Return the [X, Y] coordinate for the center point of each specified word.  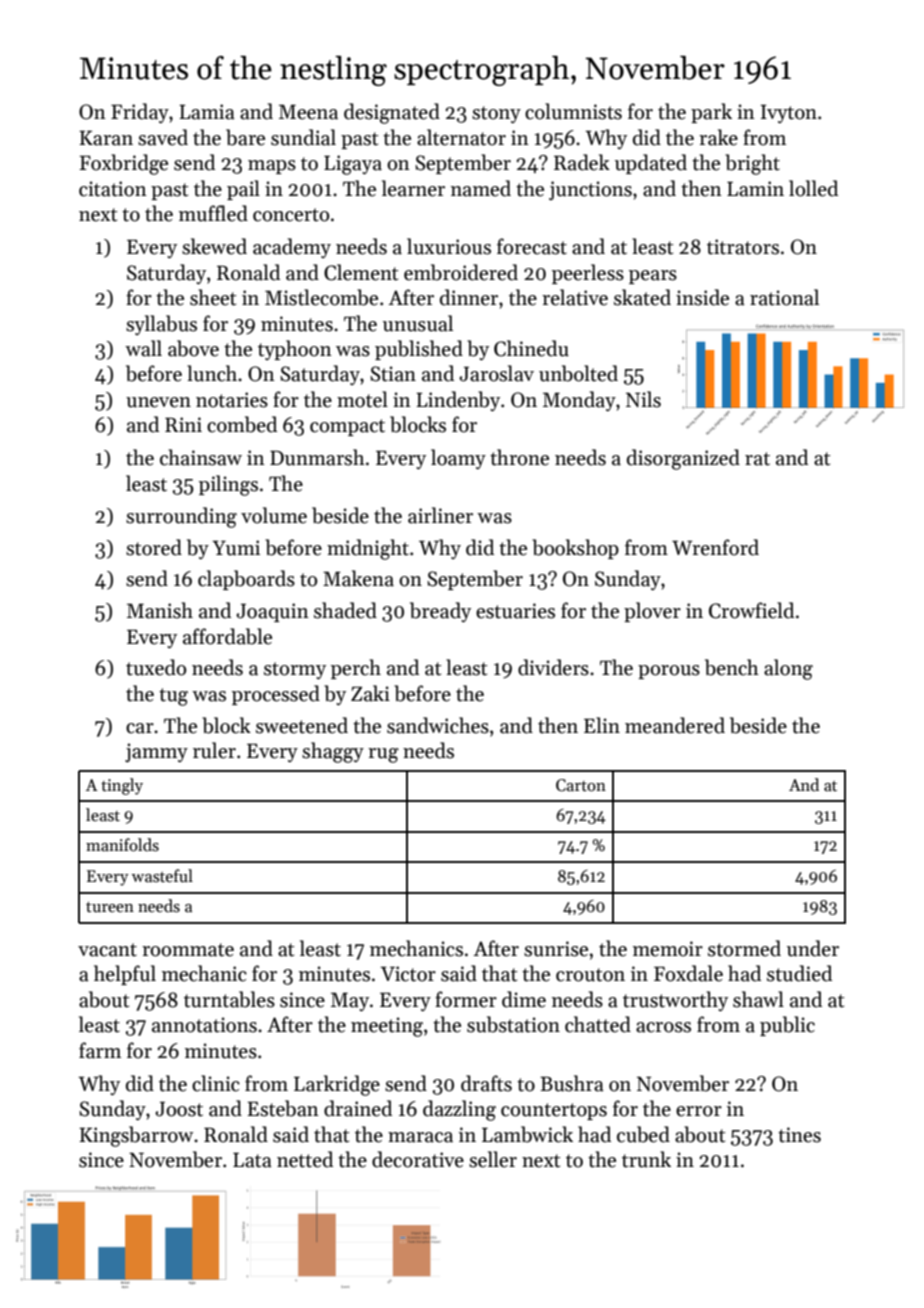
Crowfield [751, 610]
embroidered [461, 272]
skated [642, 297]
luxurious [449, 246]
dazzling [459, 1110]
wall [143, 348]
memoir [668, 949]
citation [113, 189]
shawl [758, 999]
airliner [440, 515]
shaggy [333, 752]
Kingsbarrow [136, 1136]
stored [154, 547]
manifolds [122, 845]
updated [651, 164]
